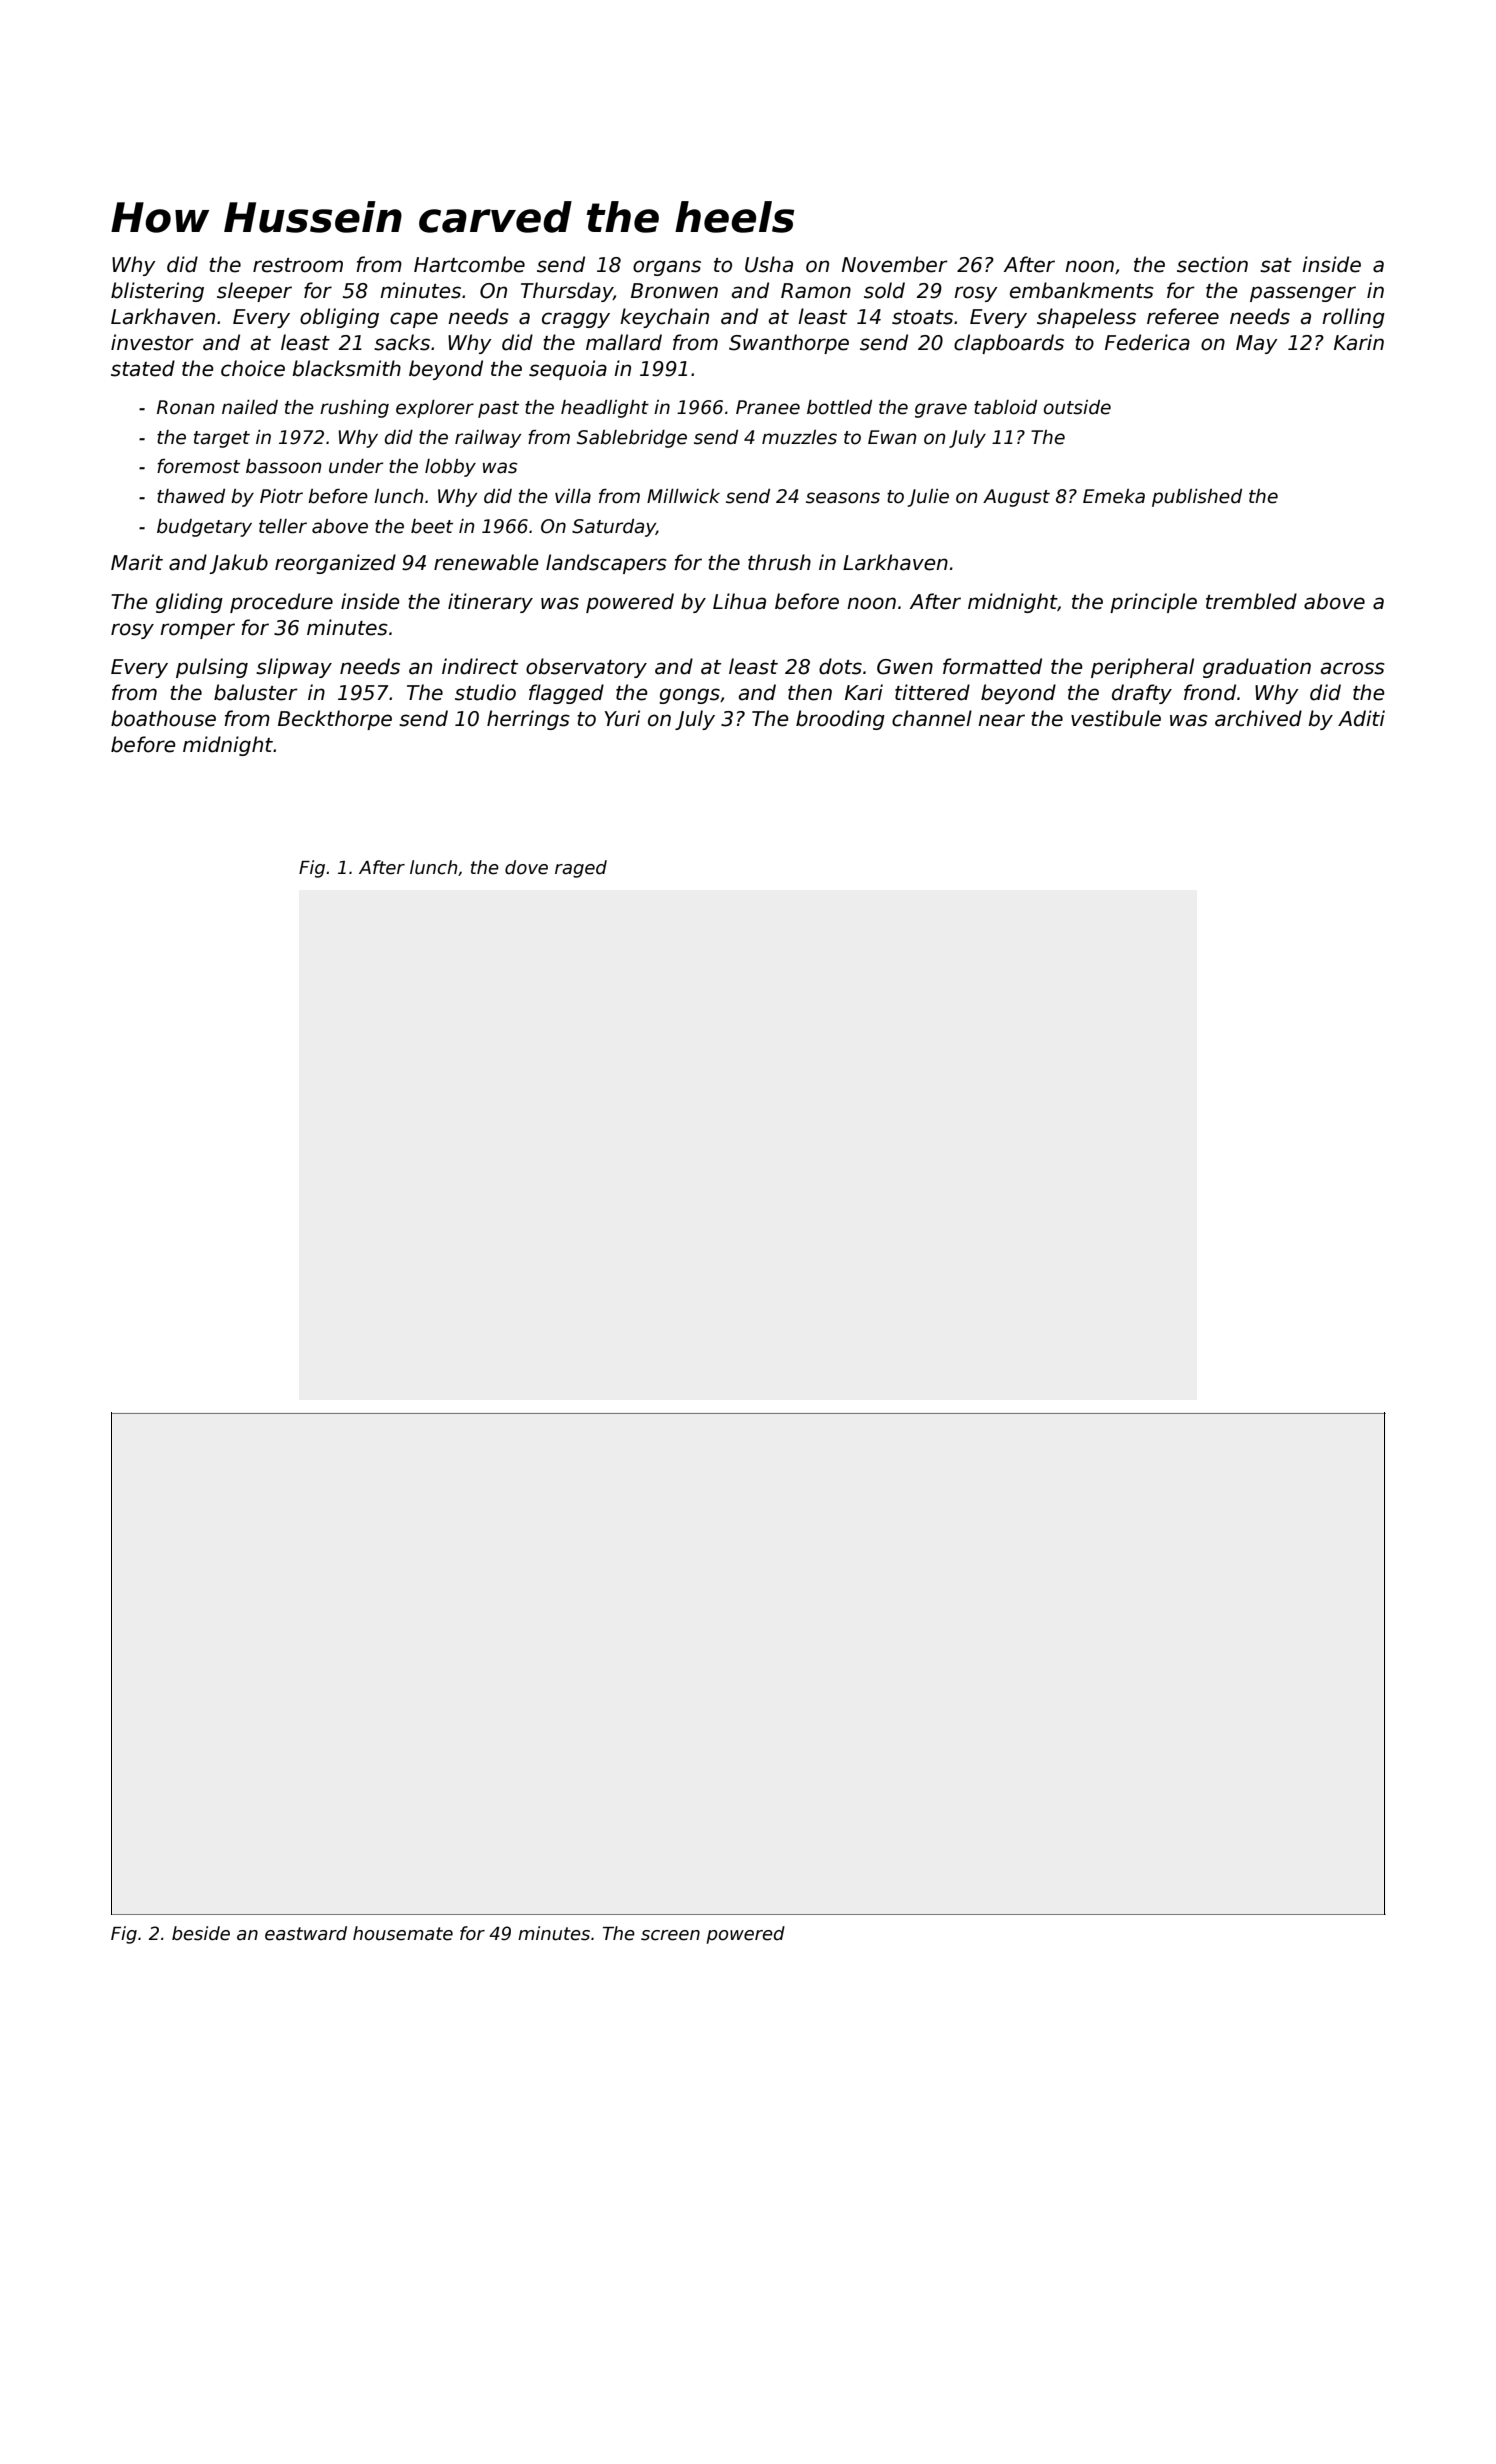 The height and width of the document is (2464, 1496). What do you see at coordinates (403, 1933) in the document?
I see `housemate` at bounding box center [403, 1933].
